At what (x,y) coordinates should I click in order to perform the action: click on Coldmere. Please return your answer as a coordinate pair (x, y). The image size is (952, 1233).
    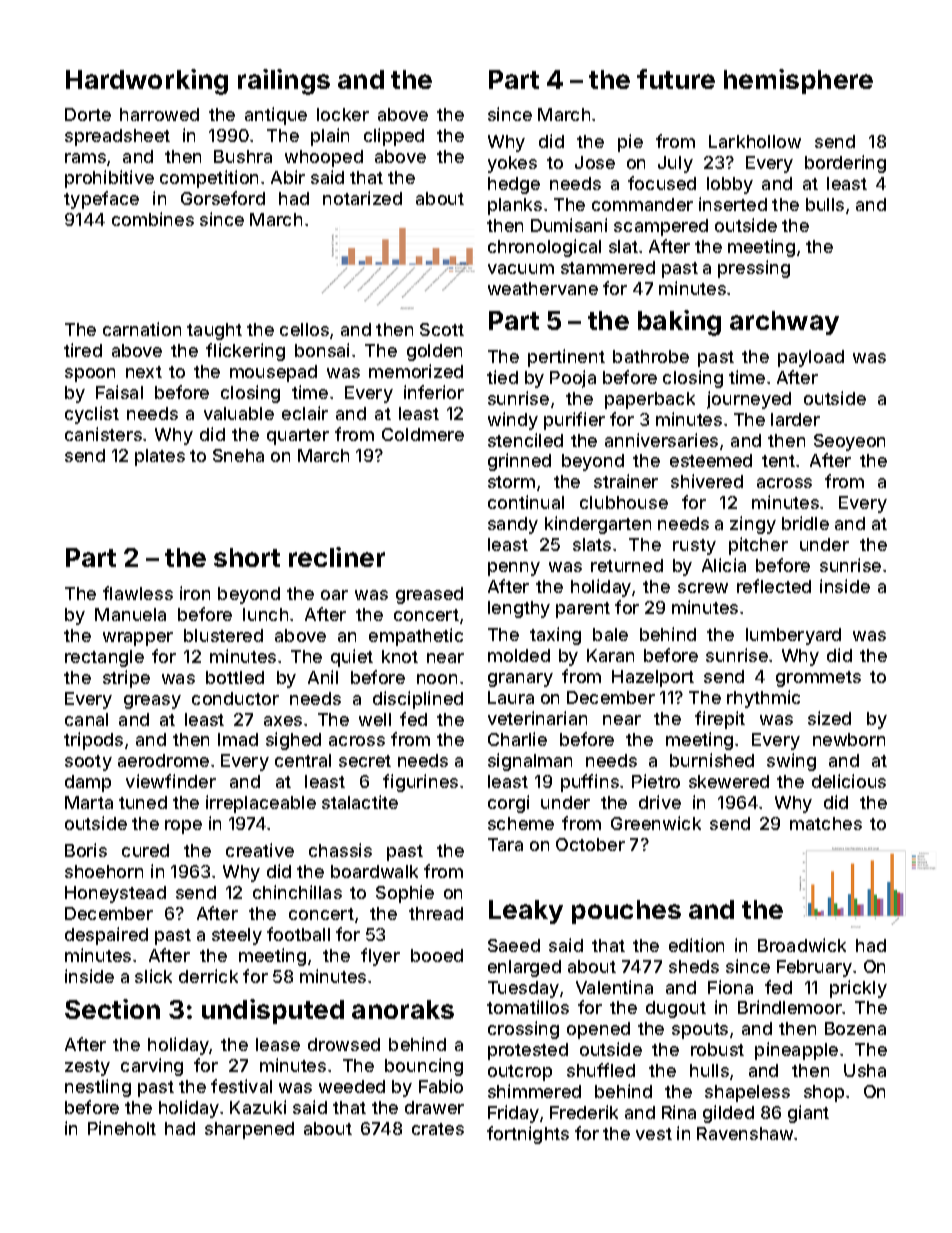
    Looking at the image, I should click on (423, 434).
